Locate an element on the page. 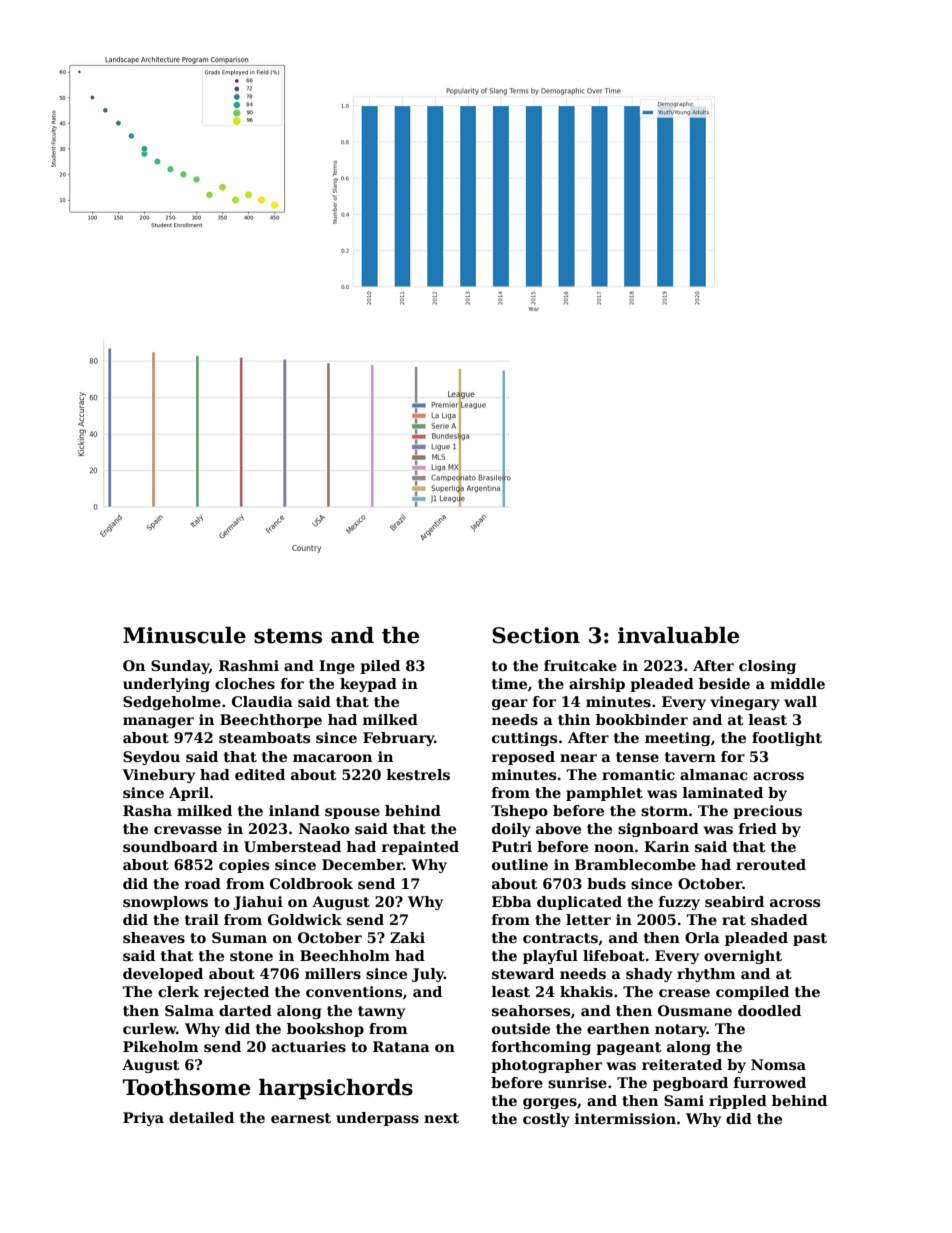 The width and height of the document is (952, 1233). actuaries is located at coordinates (309, 1046).
